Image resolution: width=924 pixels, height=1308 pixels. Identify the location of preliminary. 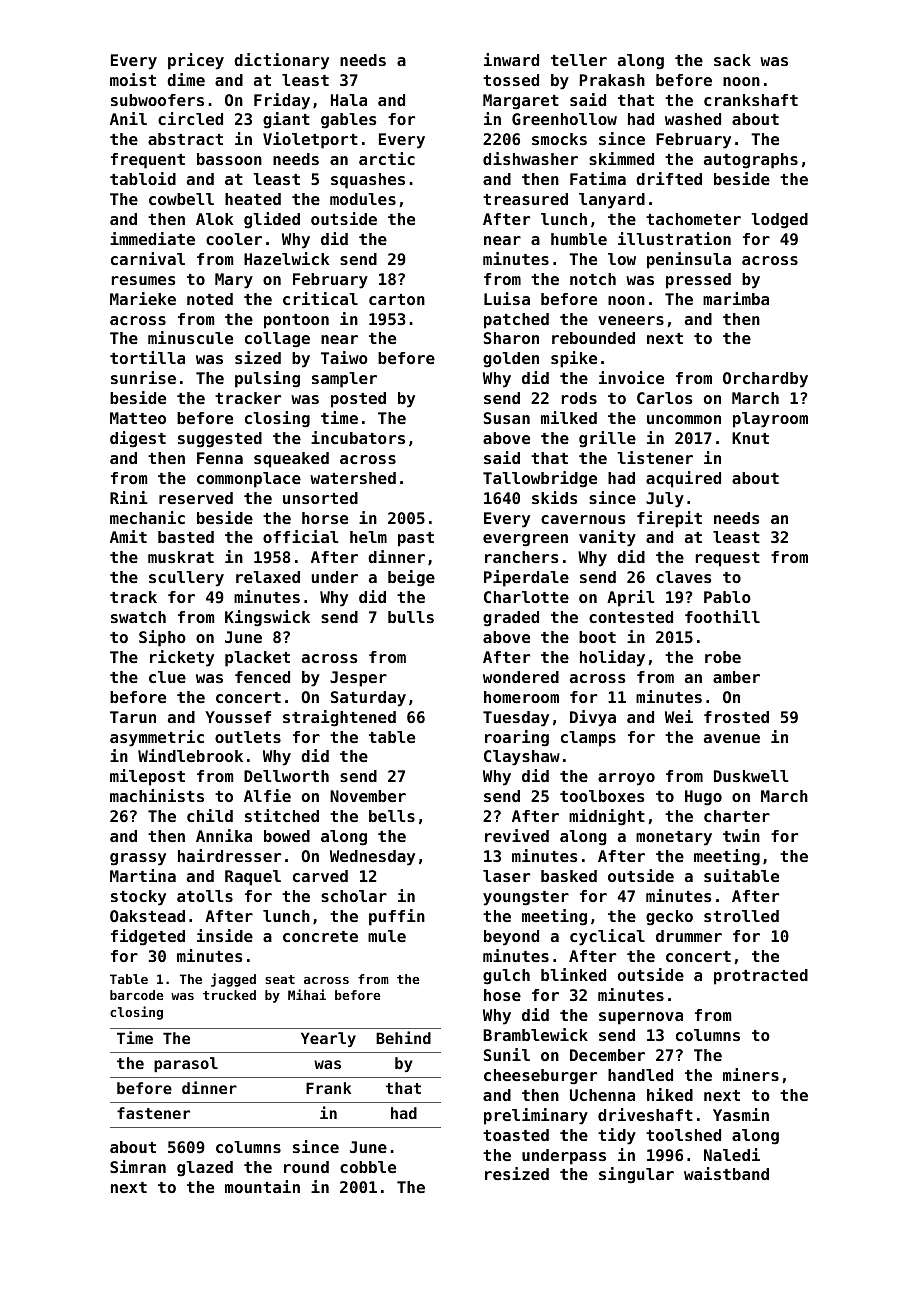
(536, 1116).
